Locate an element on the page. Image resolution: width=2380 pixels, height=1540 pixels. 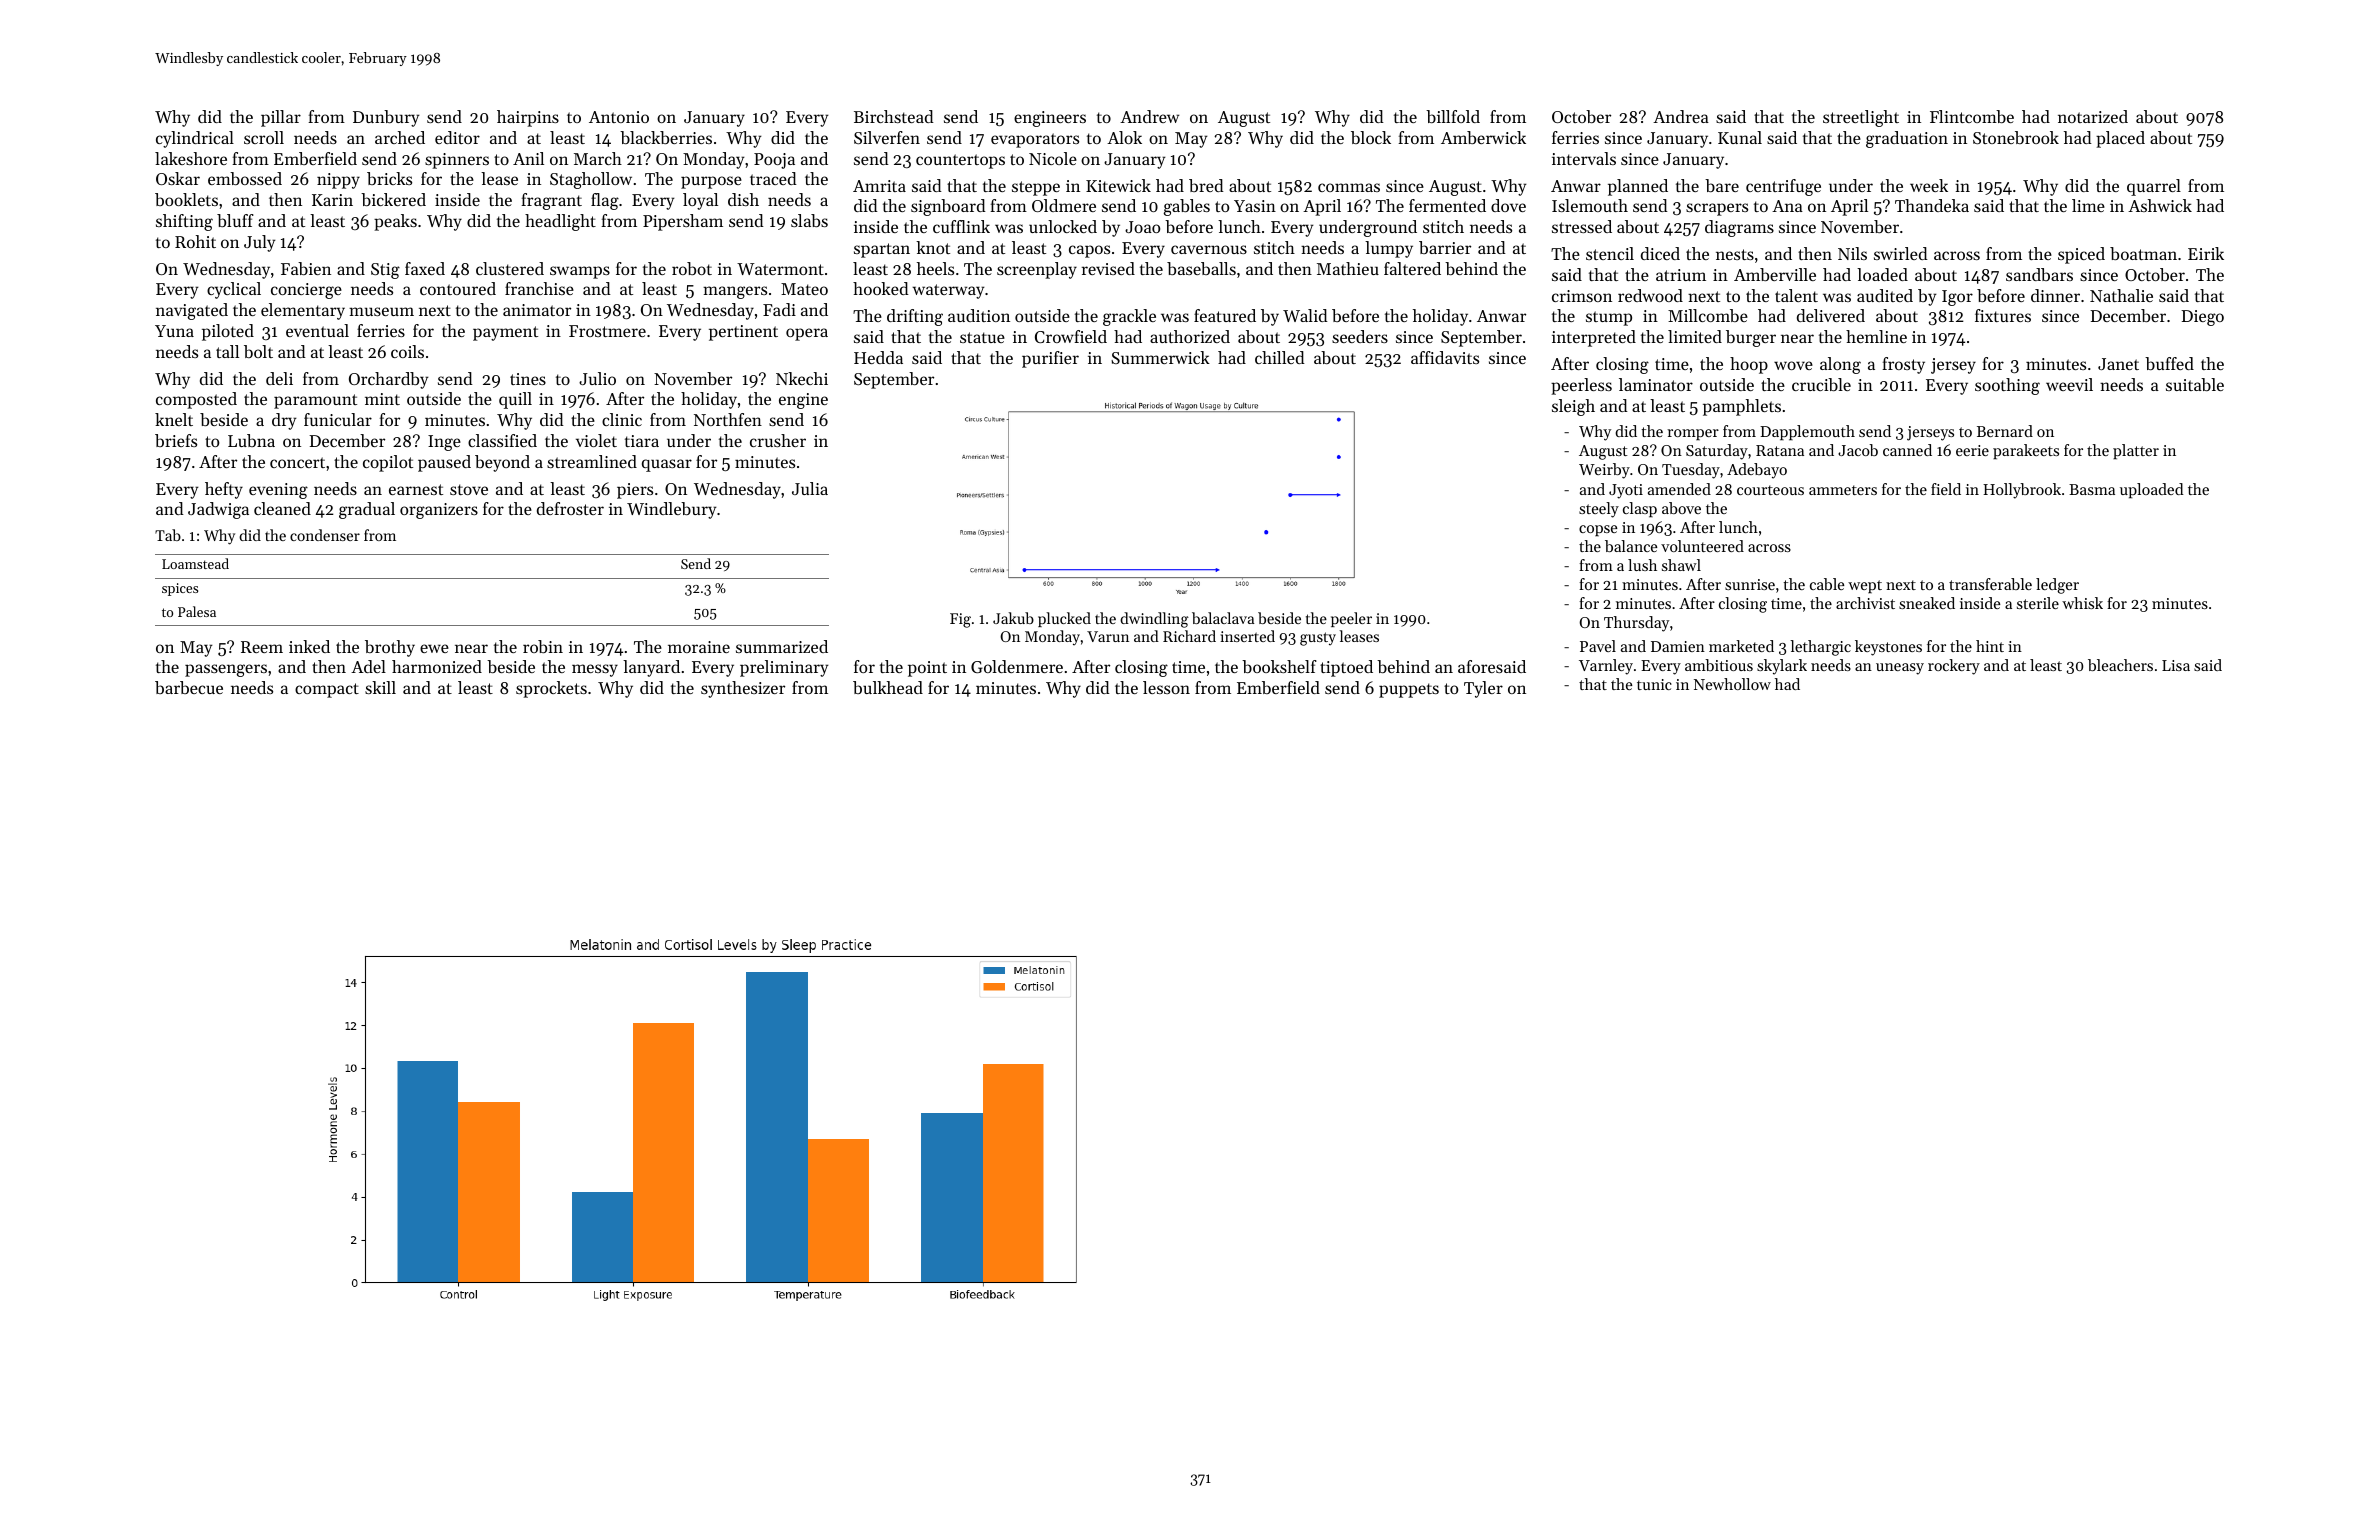
Frostmere is located at coordinates (607, 331).
